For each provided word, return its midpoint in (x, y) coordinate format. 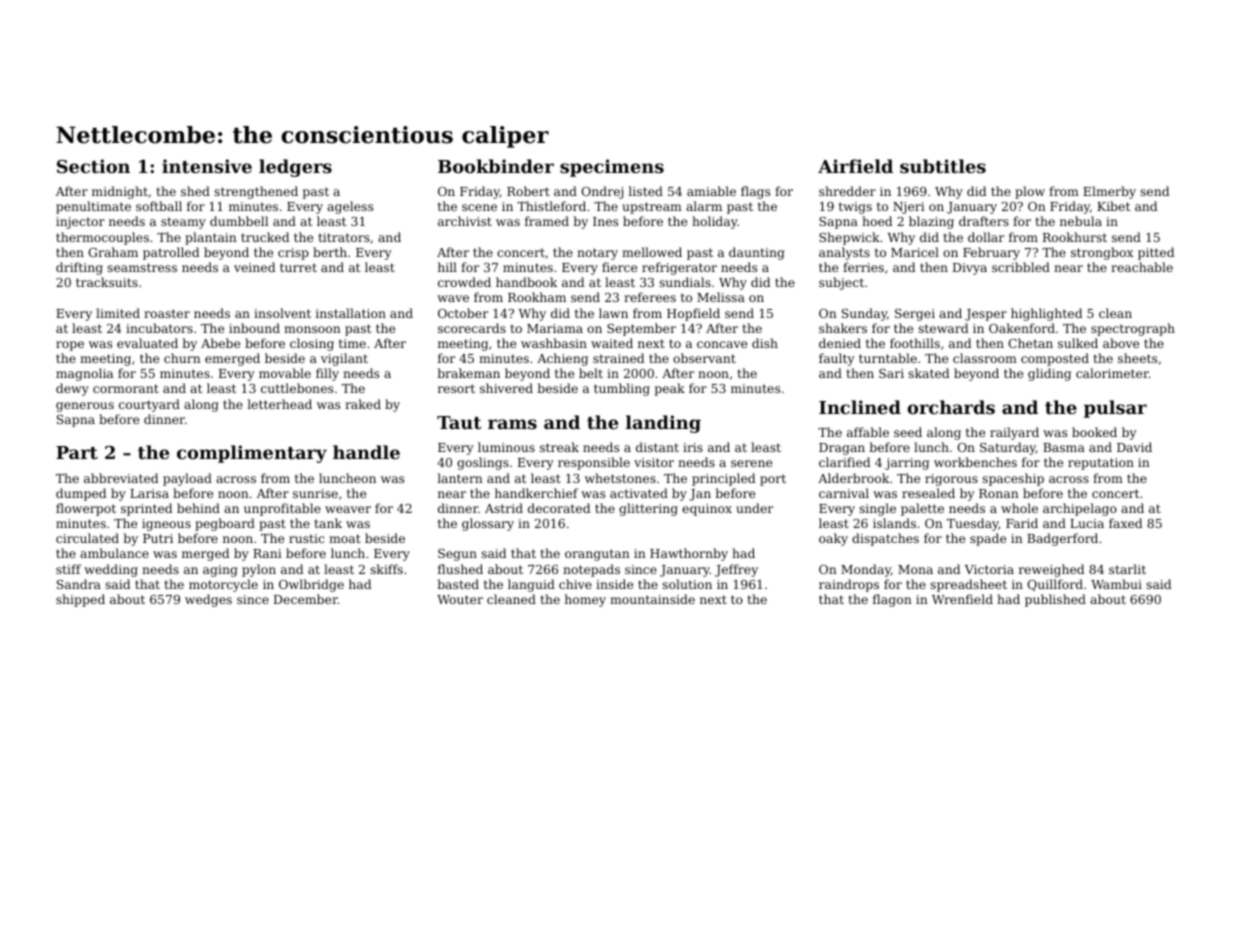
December (306, 599)
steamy (183, 223)
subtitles (943, 166)
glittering (648, 509)
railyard (1014, 433)
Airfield (855, 166)
